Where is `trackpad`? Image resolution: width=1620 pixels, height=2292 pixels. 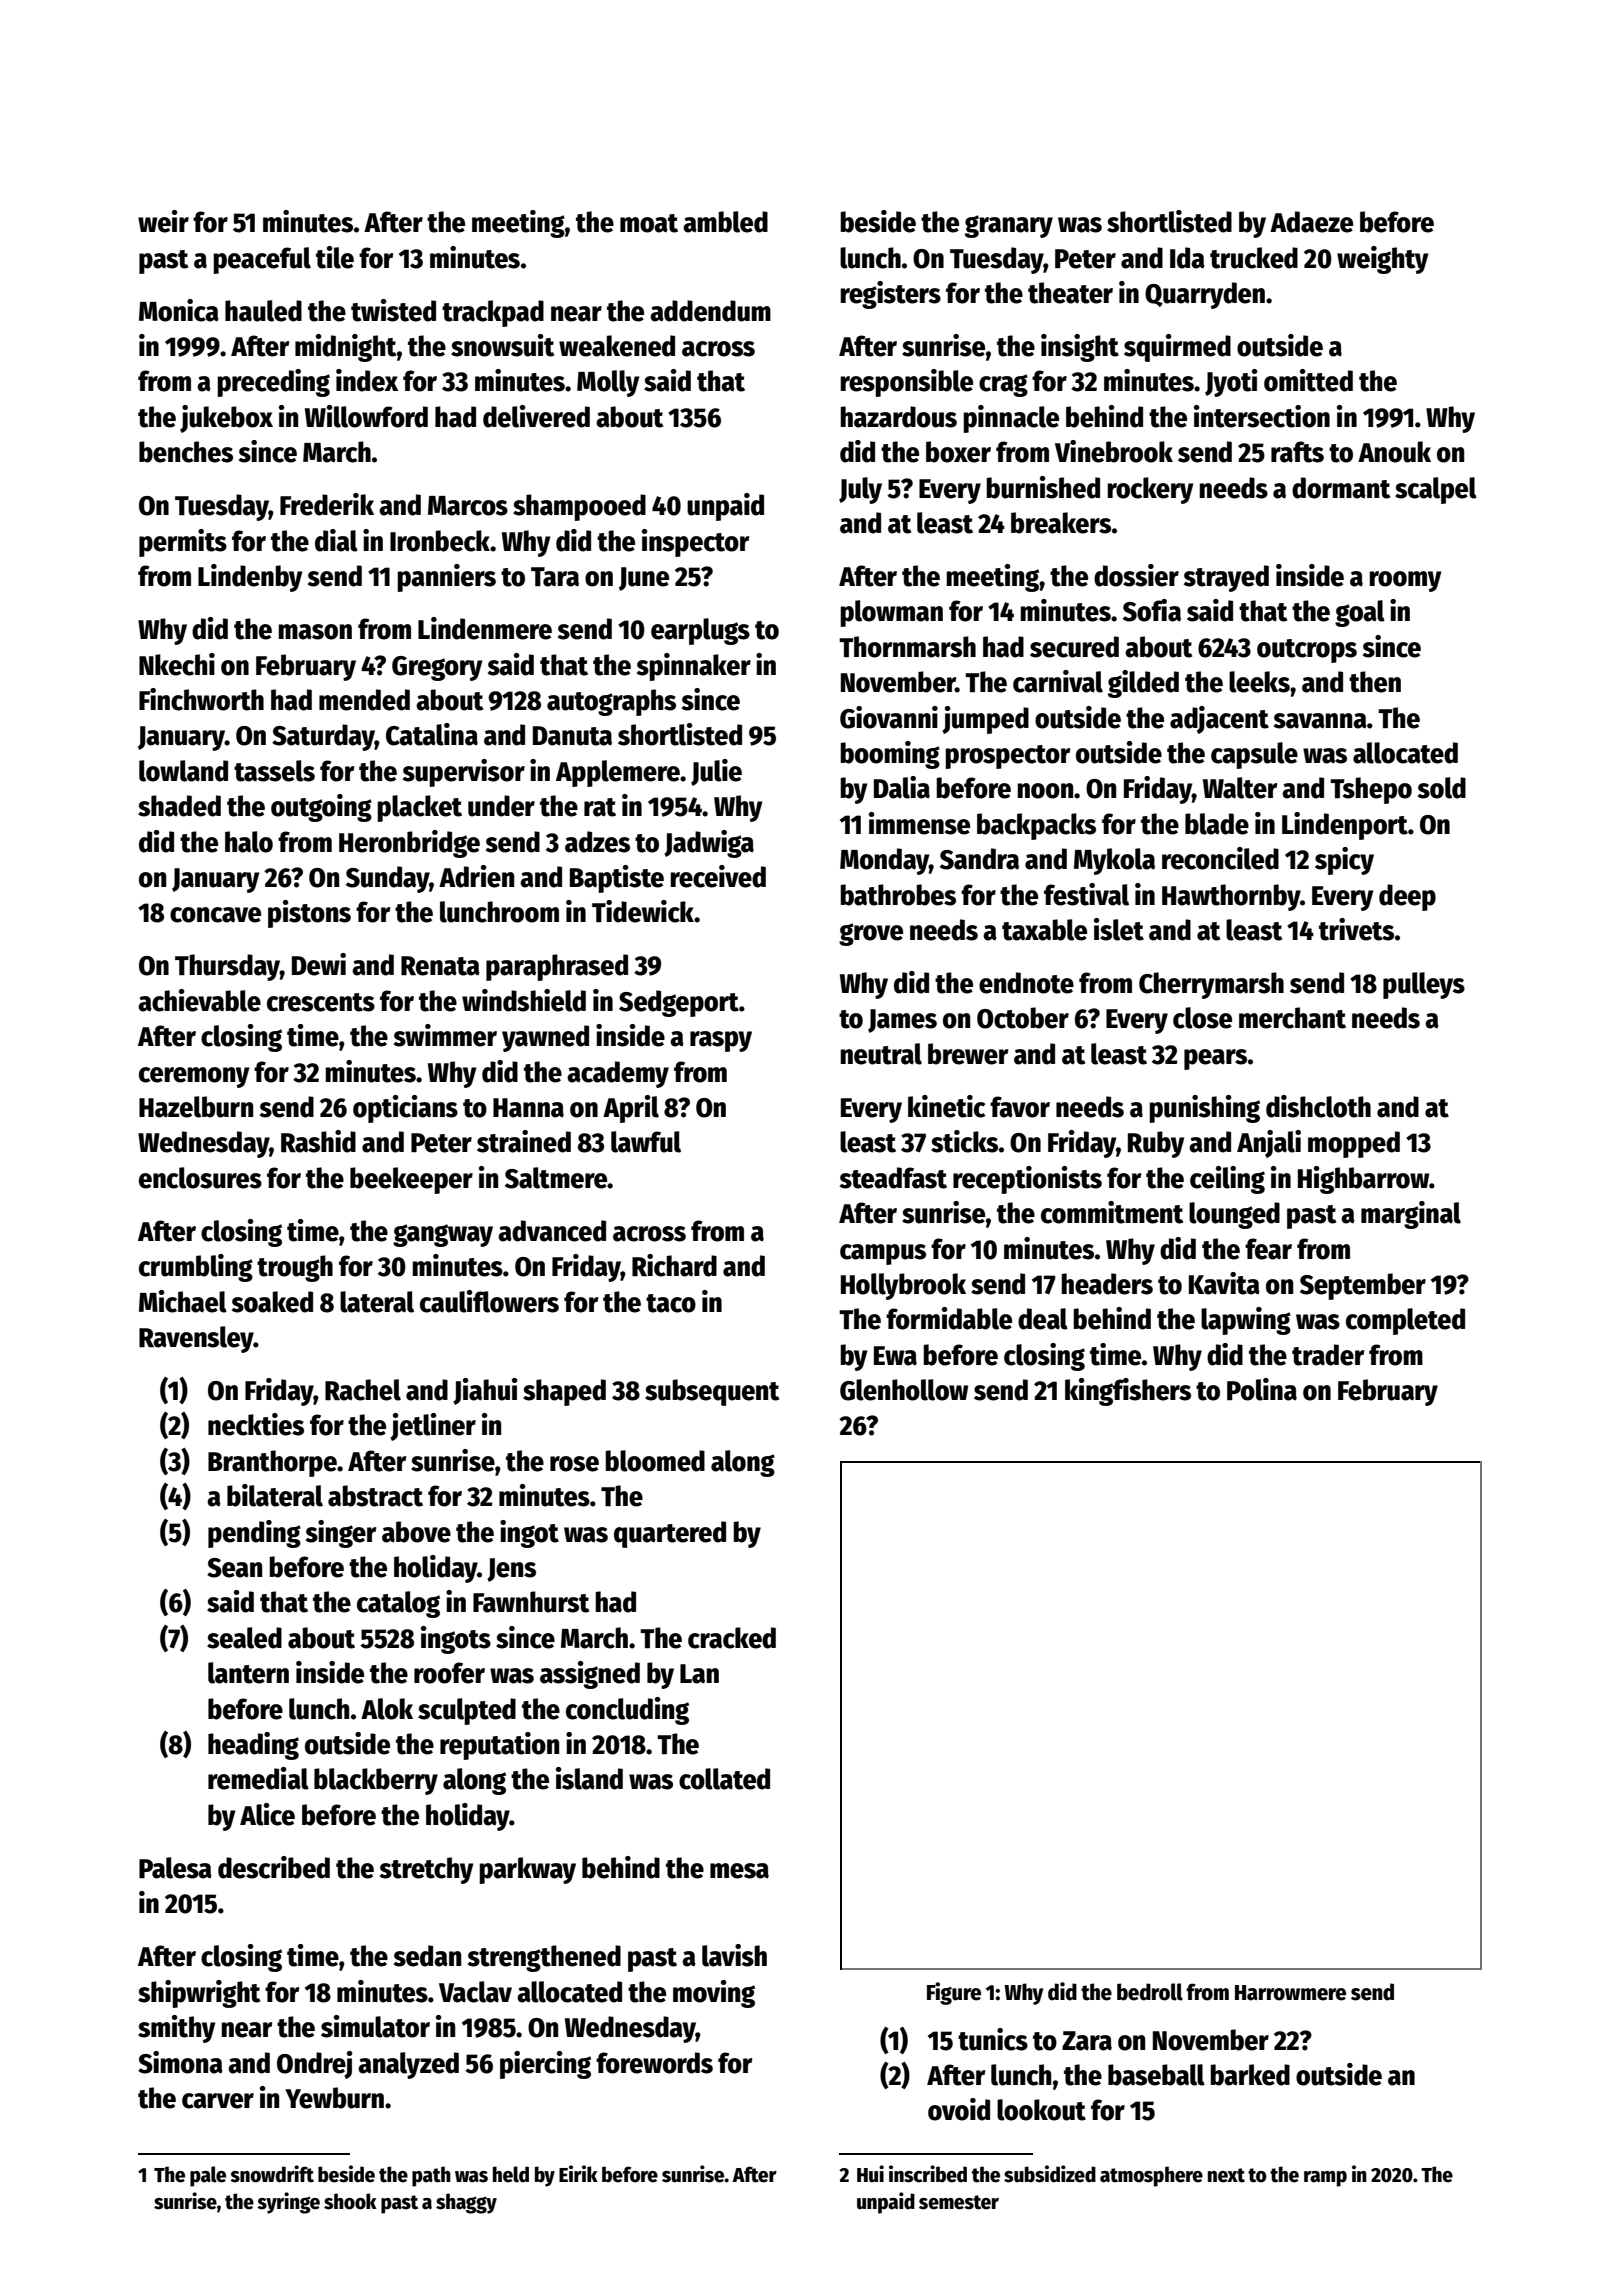 trackpad is located at coordinates (493, 313).
